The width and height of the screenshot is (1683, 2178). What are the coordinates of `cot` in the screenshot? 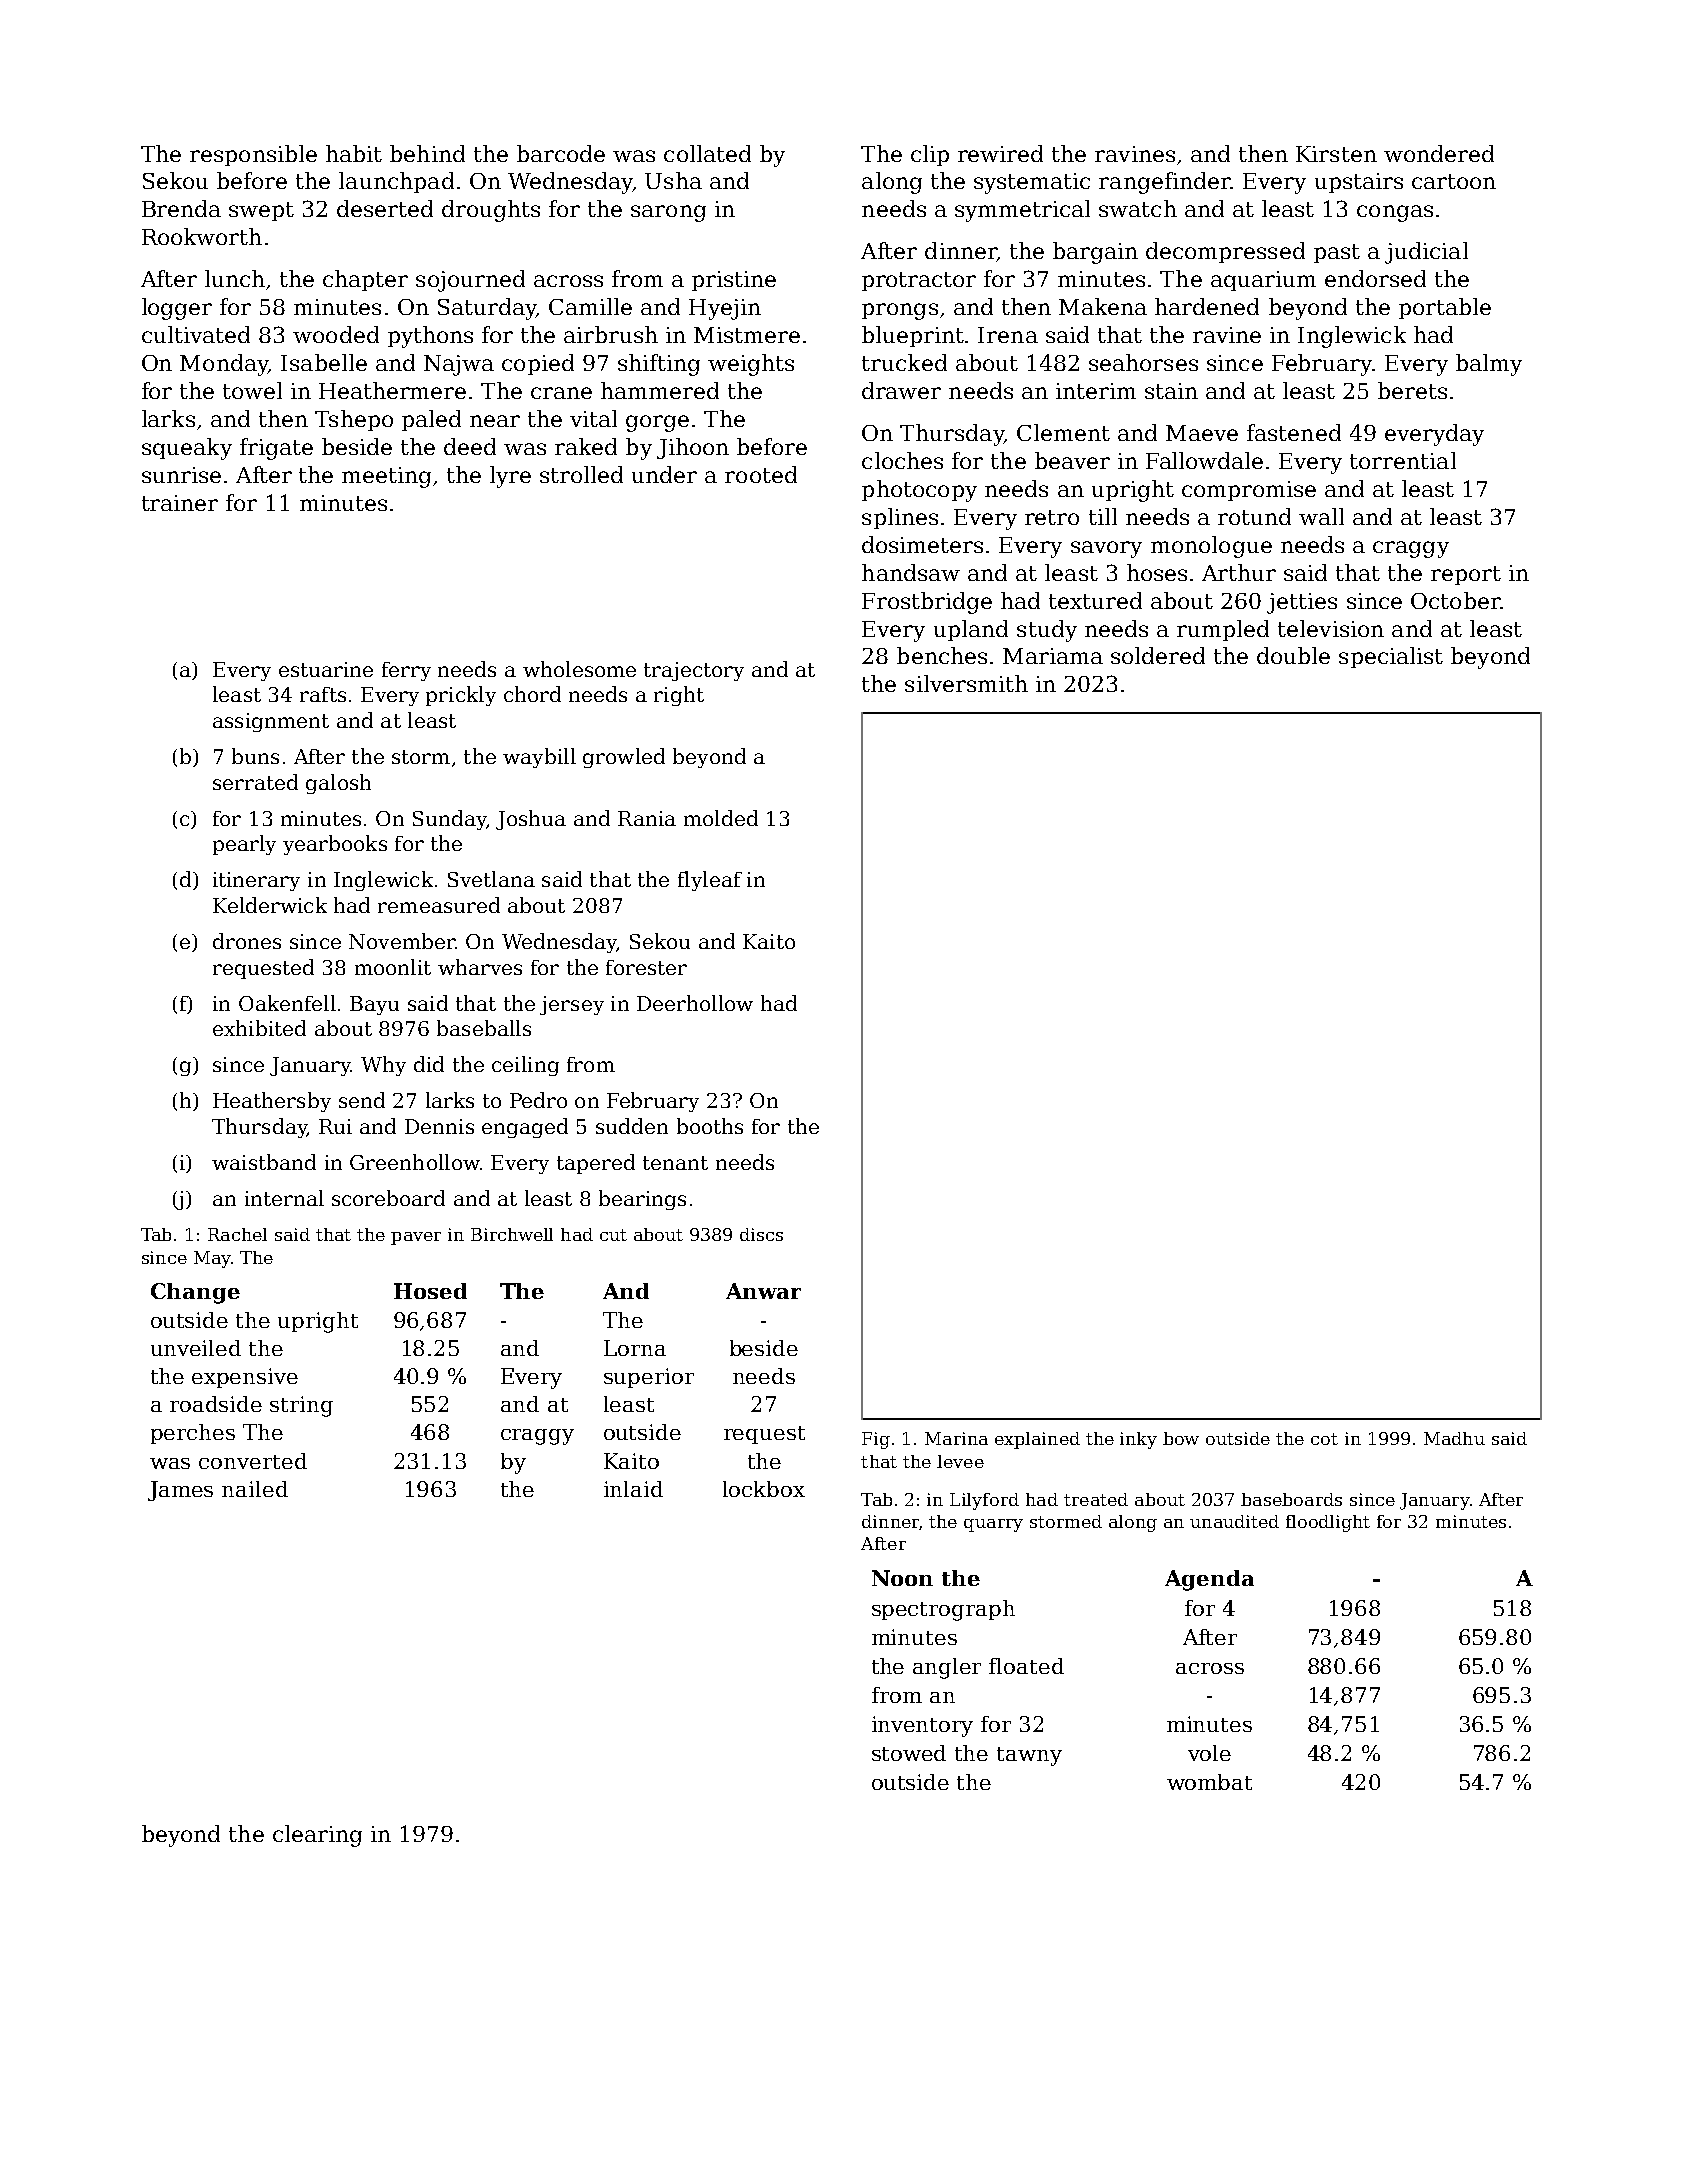 It's located at (1324, 1439).
